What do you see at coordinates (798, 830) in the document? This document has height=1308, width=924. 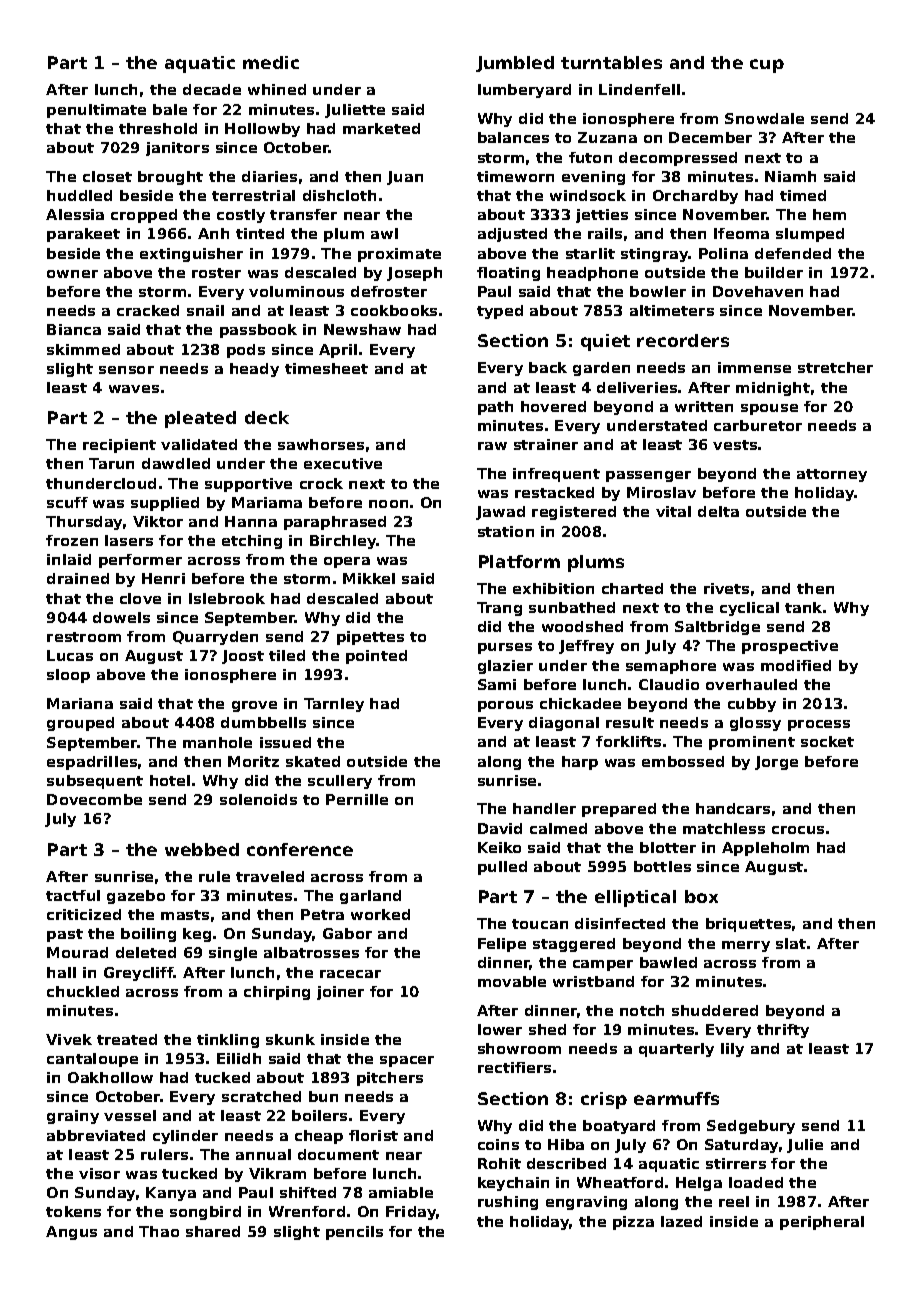 I see `crocus` at bounding box center [798, 830].
